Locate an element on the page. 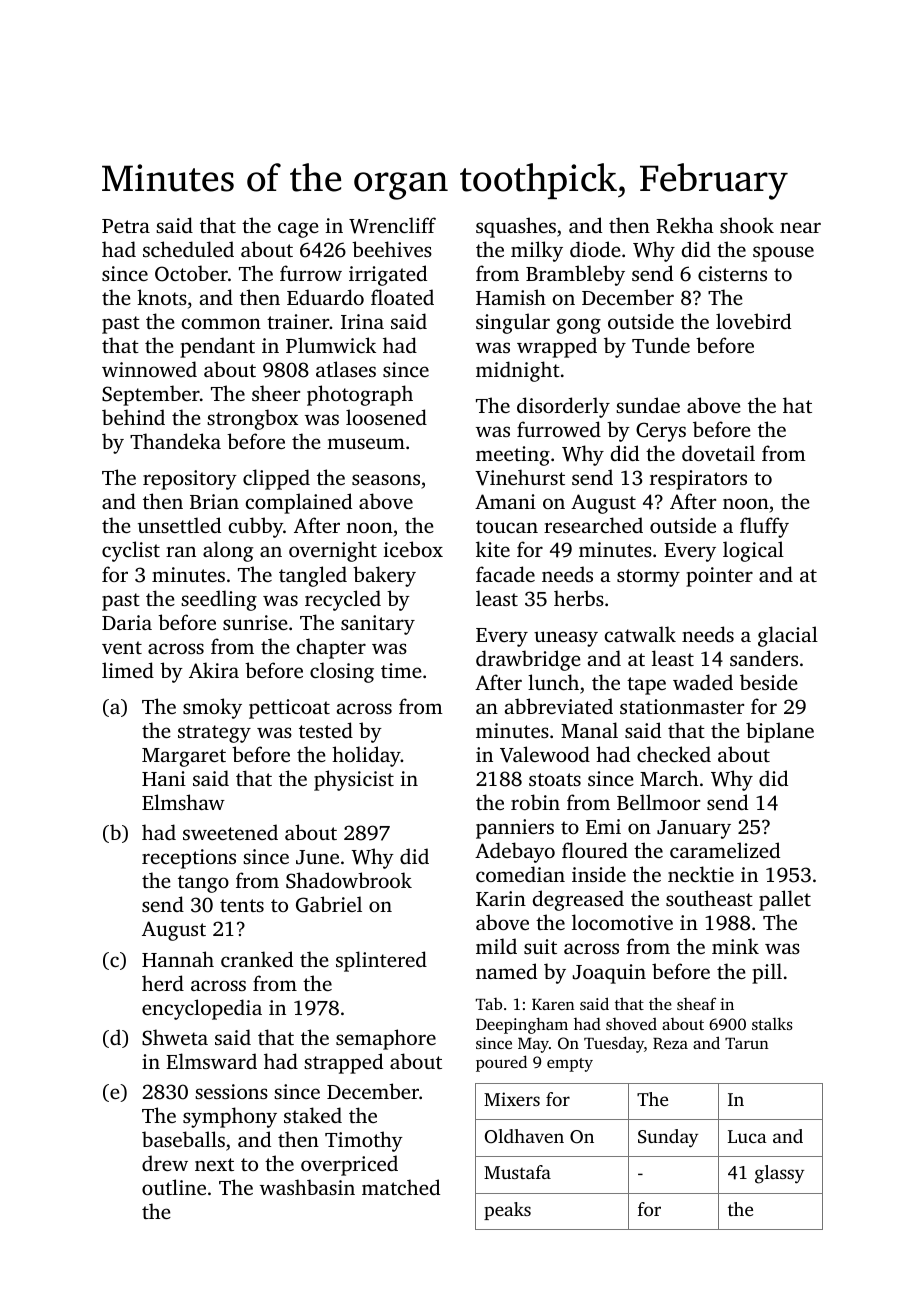 This image has width=924, height=1311. Timothy is located at coordinates (364, 1141).
